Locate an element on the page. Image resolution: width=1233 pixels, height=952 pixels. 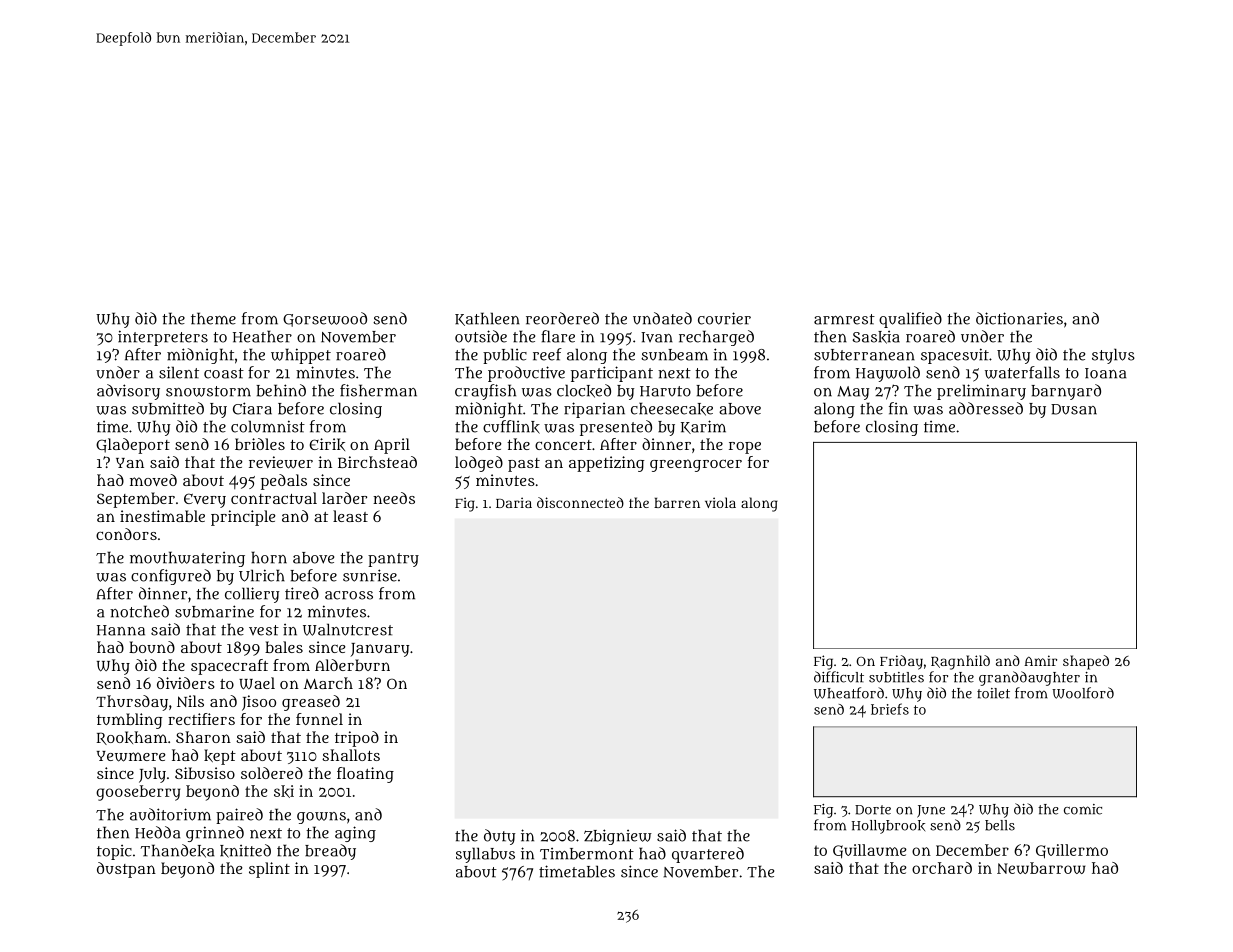
fisherman is located at coordinates (378, 390).
